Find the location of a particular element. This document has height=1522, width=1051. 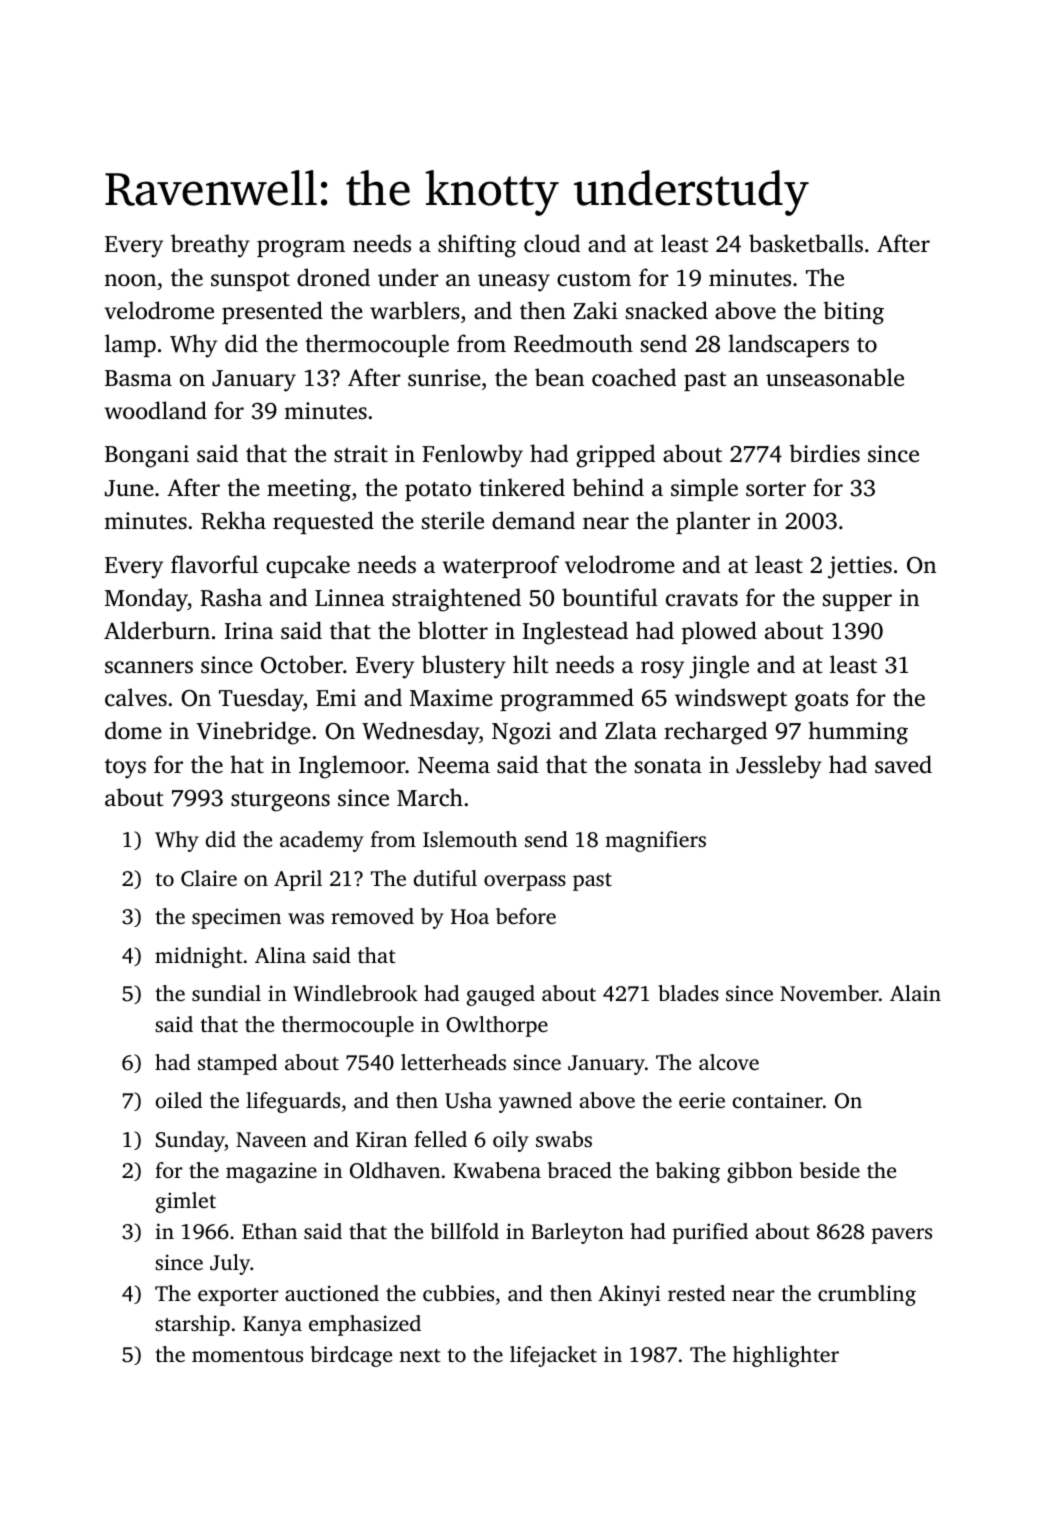

momentous is located at coordinates (247, 1355).
